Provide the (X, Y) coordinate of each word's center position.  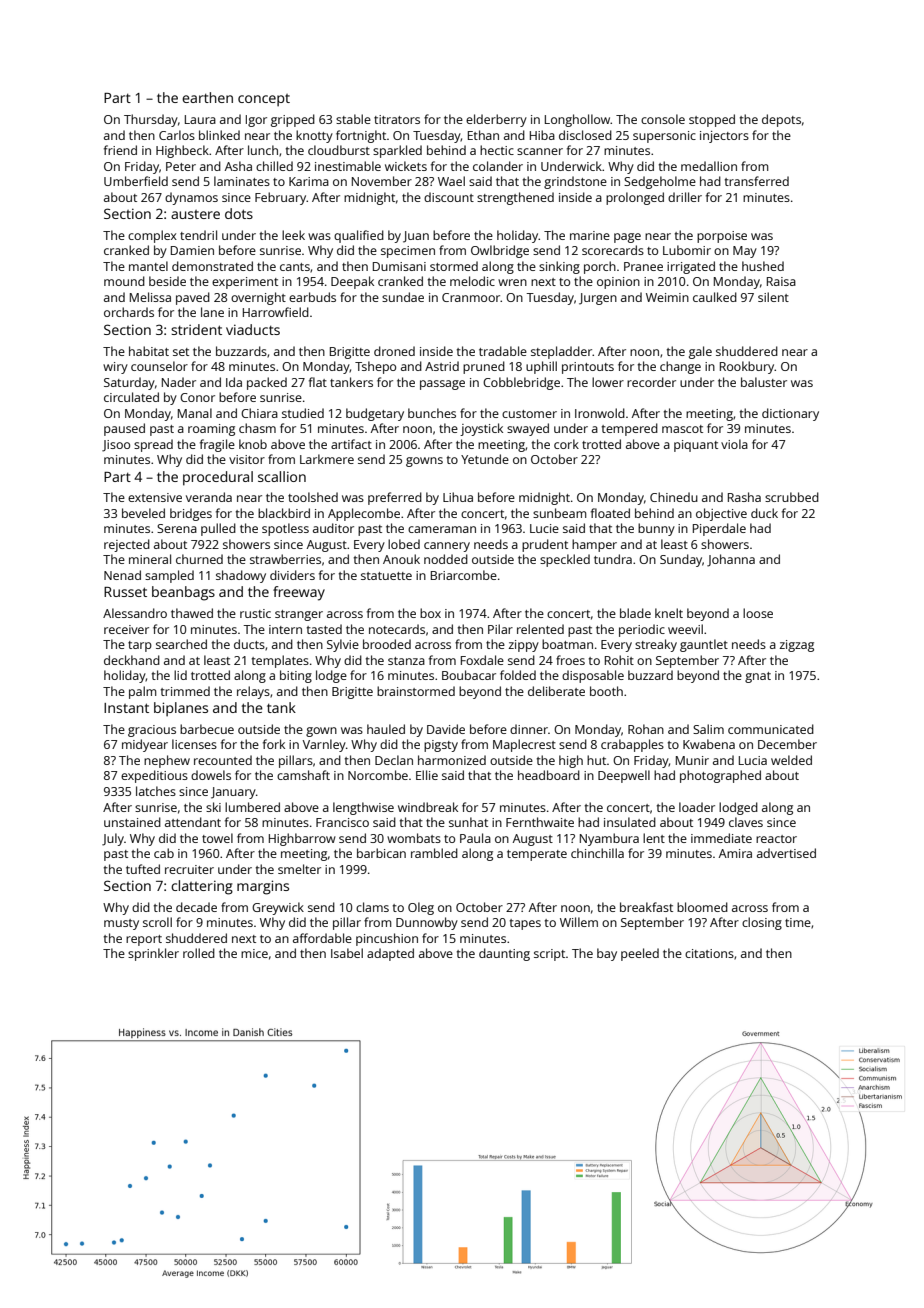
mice (254, 953)
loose (758, 613)
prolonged (635, 198)
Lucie (544, 528)
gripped (293, 120)
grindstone (575, 182)
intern (285, 629)
